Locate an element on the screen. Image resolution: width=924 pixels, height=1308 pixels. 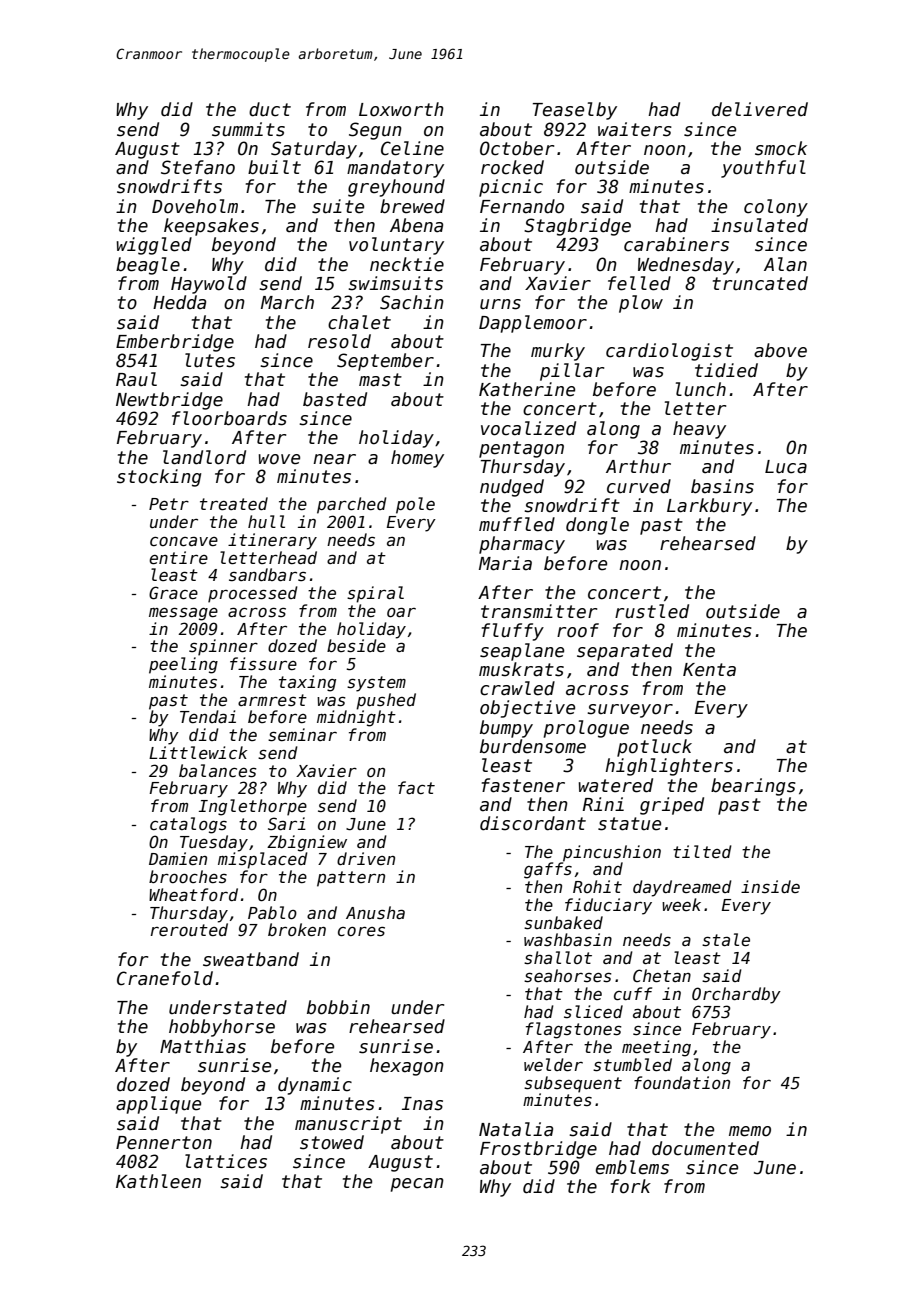
duct is located at coordinates (270, 109).
